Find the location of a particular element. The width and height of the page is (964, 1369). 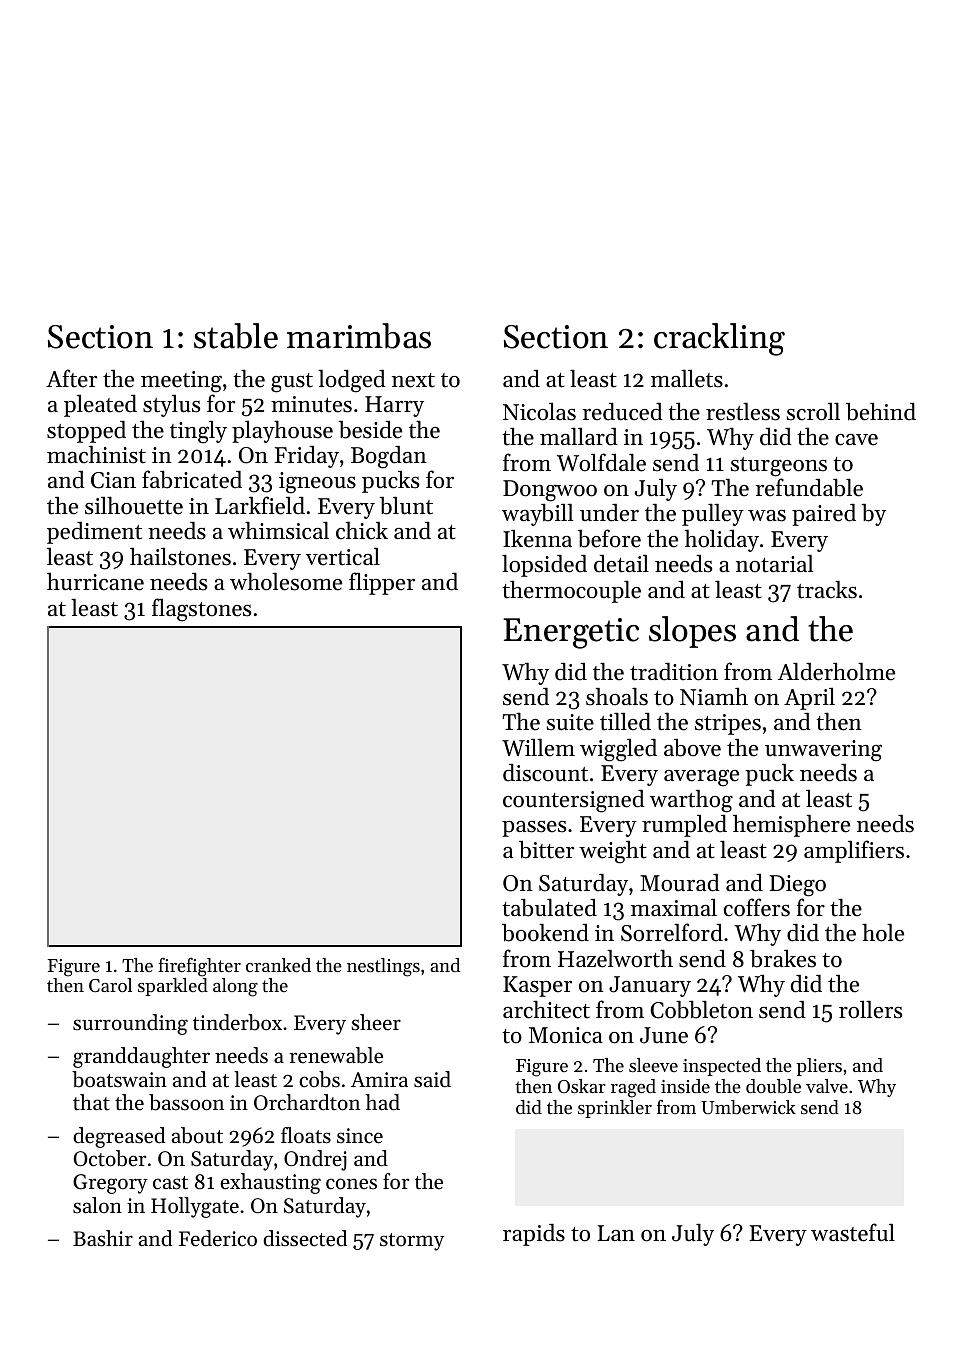

stormy is located at coordinates (412, 1242).
